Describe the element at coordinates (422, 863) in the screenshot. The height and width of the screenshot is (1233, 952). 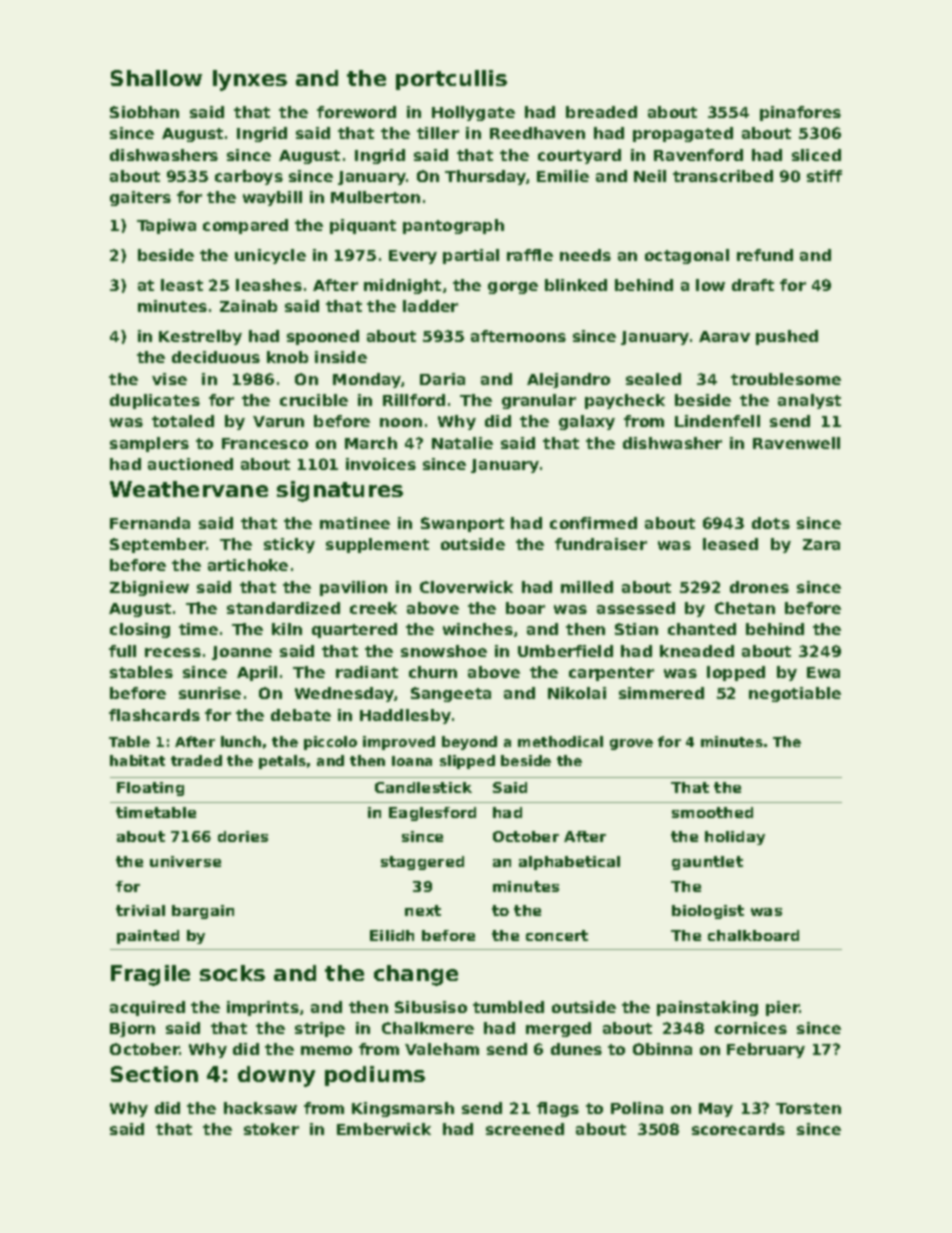
I see `staggered` at that location.
